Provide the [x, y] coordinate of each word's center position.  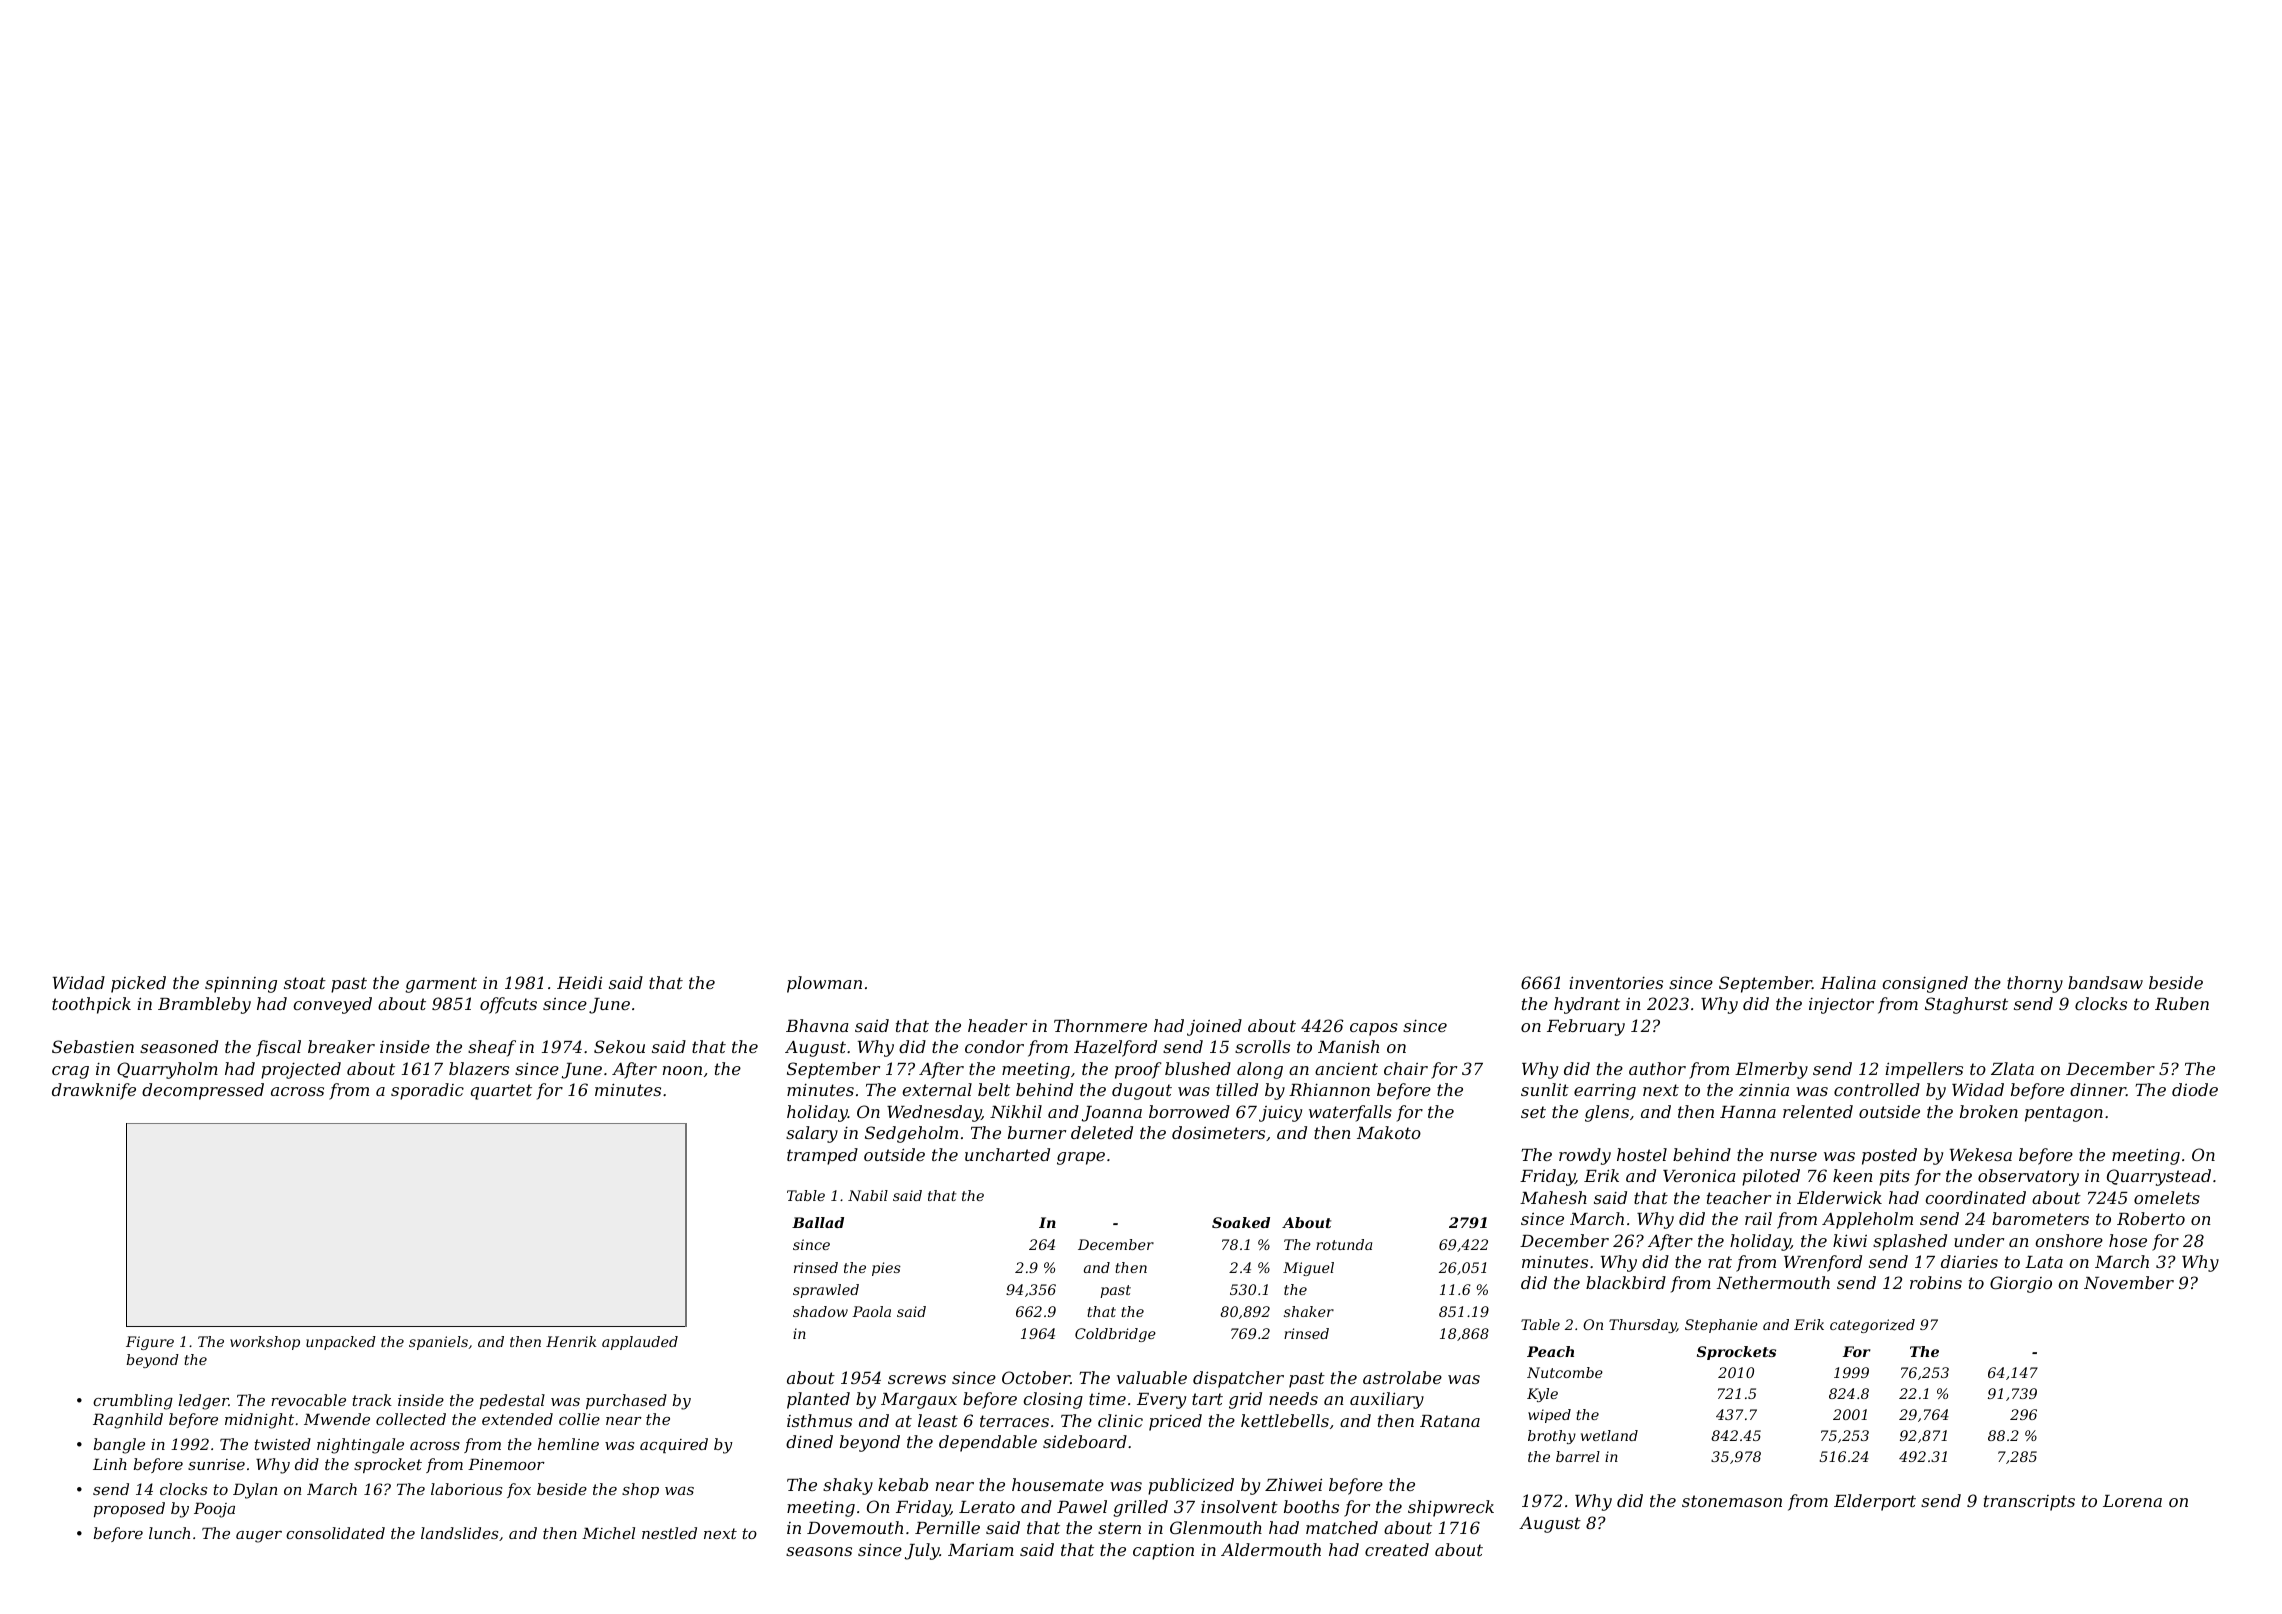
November [2129, 1282]
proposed [129, 1509]
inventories [1616, 982]
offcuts [508, 1005]
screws [917, 1379]
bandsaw [2105, 982]
